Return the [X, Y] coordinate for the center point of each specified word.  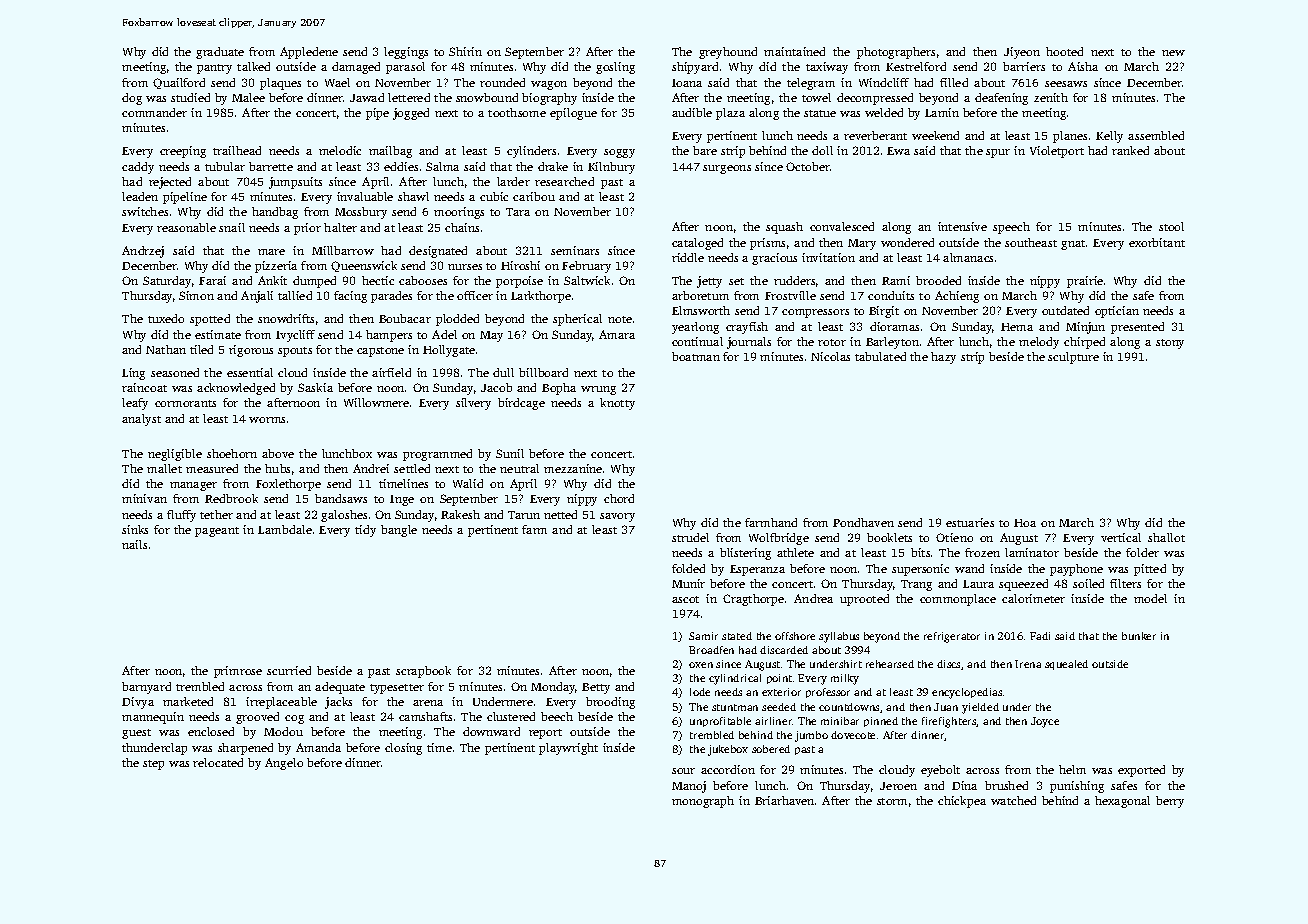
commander [154, 112]
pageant [217, 532]
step [153, 765]
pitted [1150, 570]
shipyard [695, 68]
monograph [703, 802]
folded [688, 568]
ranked [1130, 150]
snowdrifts [286, 318]
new [1173, 53]
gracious [774, 259]
